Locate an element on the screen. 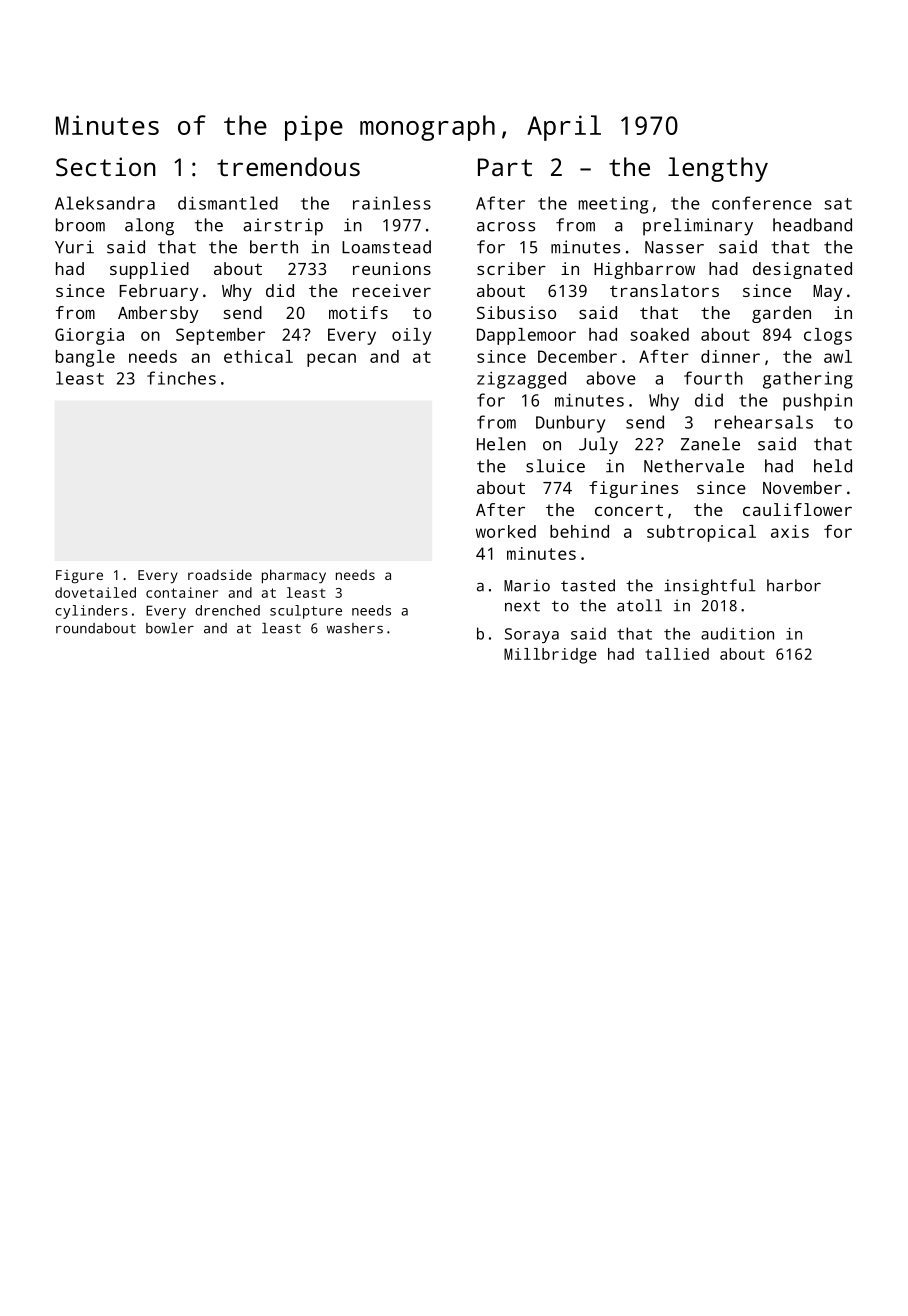 Image resolution: width=908 pixels, height=1316 pixels. Nasser is located at coordinates (674, 247).
